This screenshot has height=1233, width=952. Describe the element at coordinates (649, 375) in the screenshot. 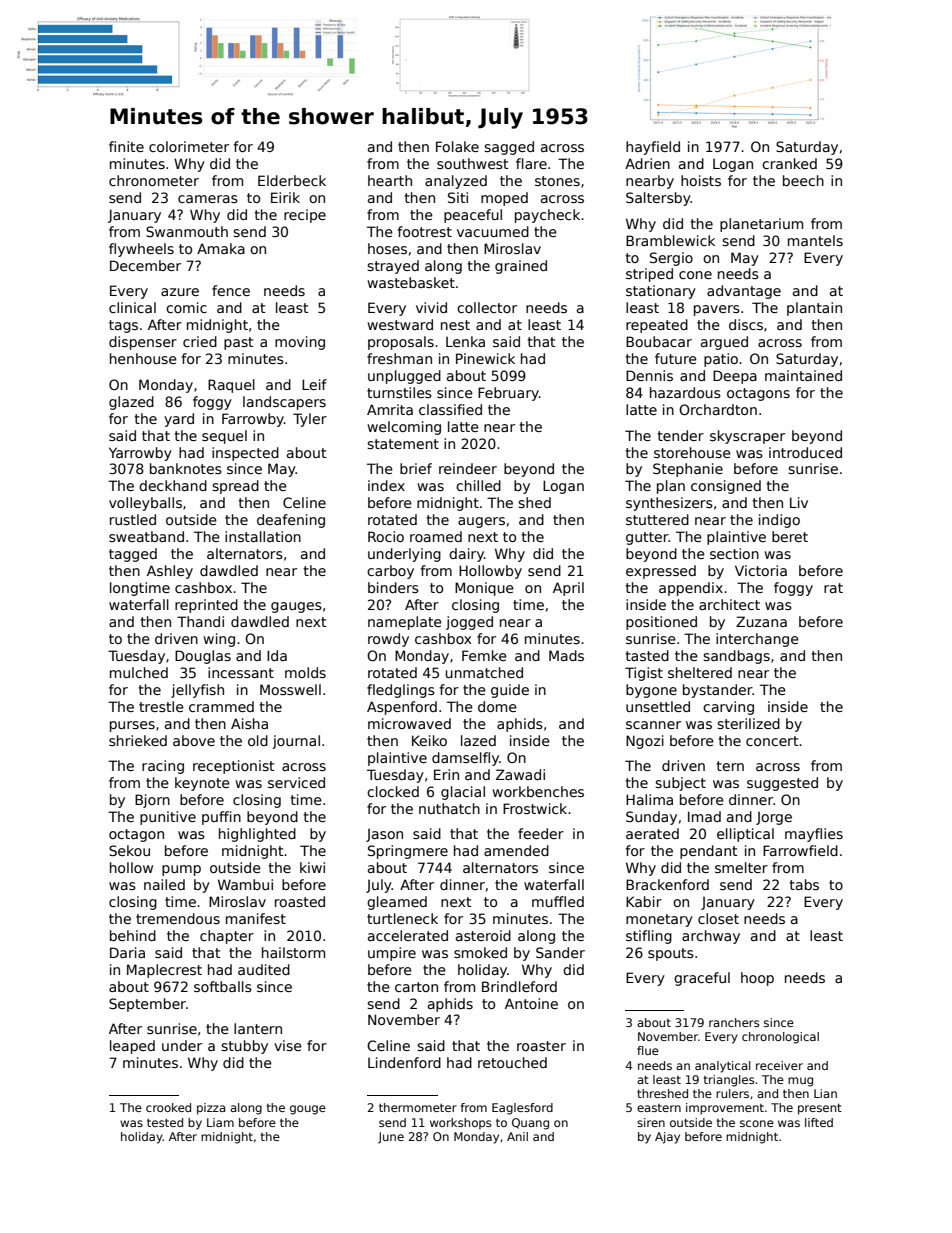

I see `Dennis` at that location.
